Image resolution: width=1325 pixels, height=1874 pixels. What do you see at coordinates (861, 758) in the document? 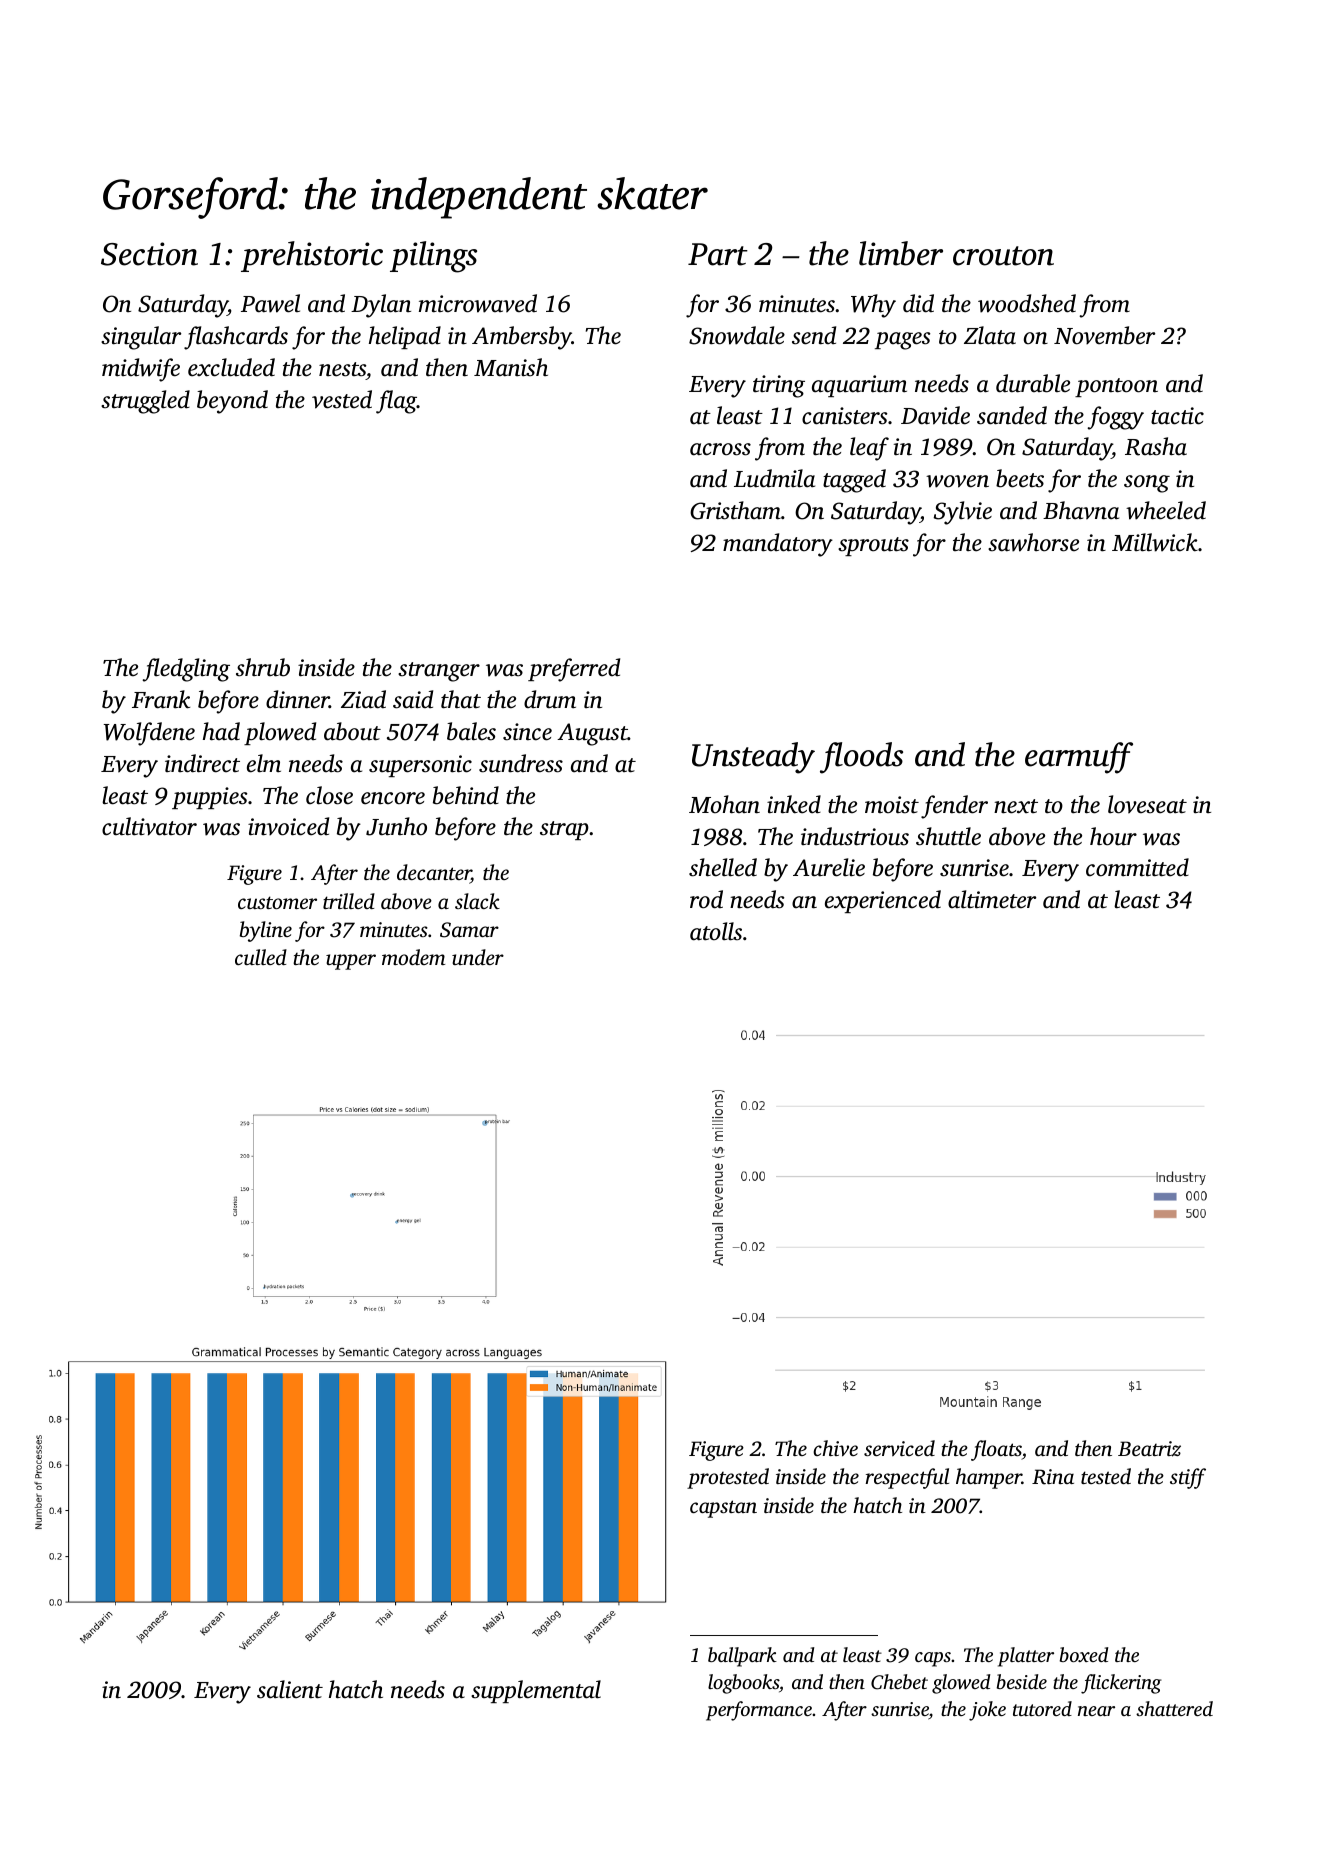
I see `floods` at bounding box center [861, 758].
